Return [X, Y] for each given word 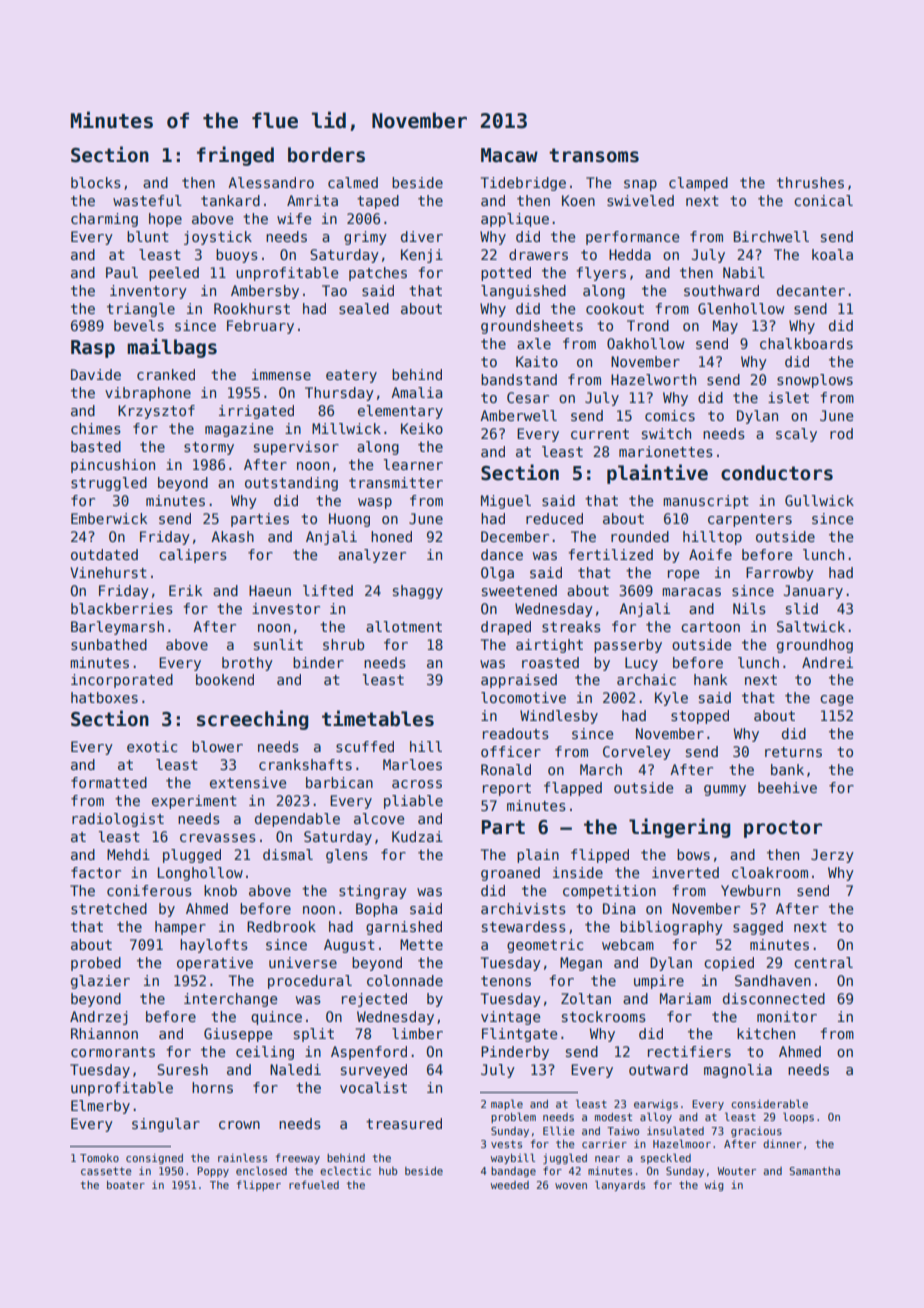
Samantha [814, 1171]
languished [523, 292]
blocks [96, 182]
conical [823, 200]
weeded [510, 1185]
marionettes [666, 451]
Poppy [213, 1172]
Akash [232, 536]
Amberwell [518, 415]
